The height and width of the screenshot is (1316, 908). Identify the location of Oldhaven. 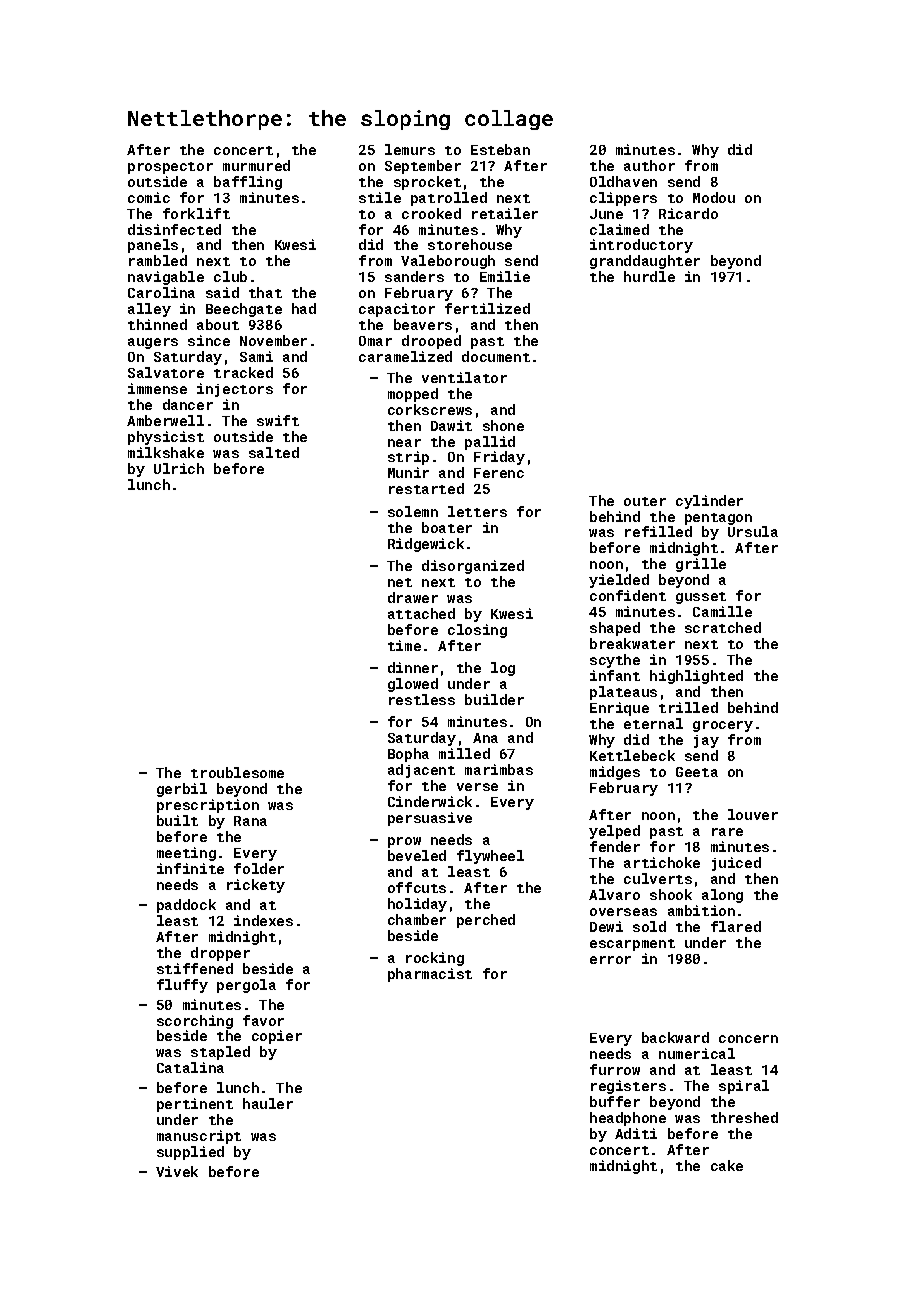
(623, 181).
